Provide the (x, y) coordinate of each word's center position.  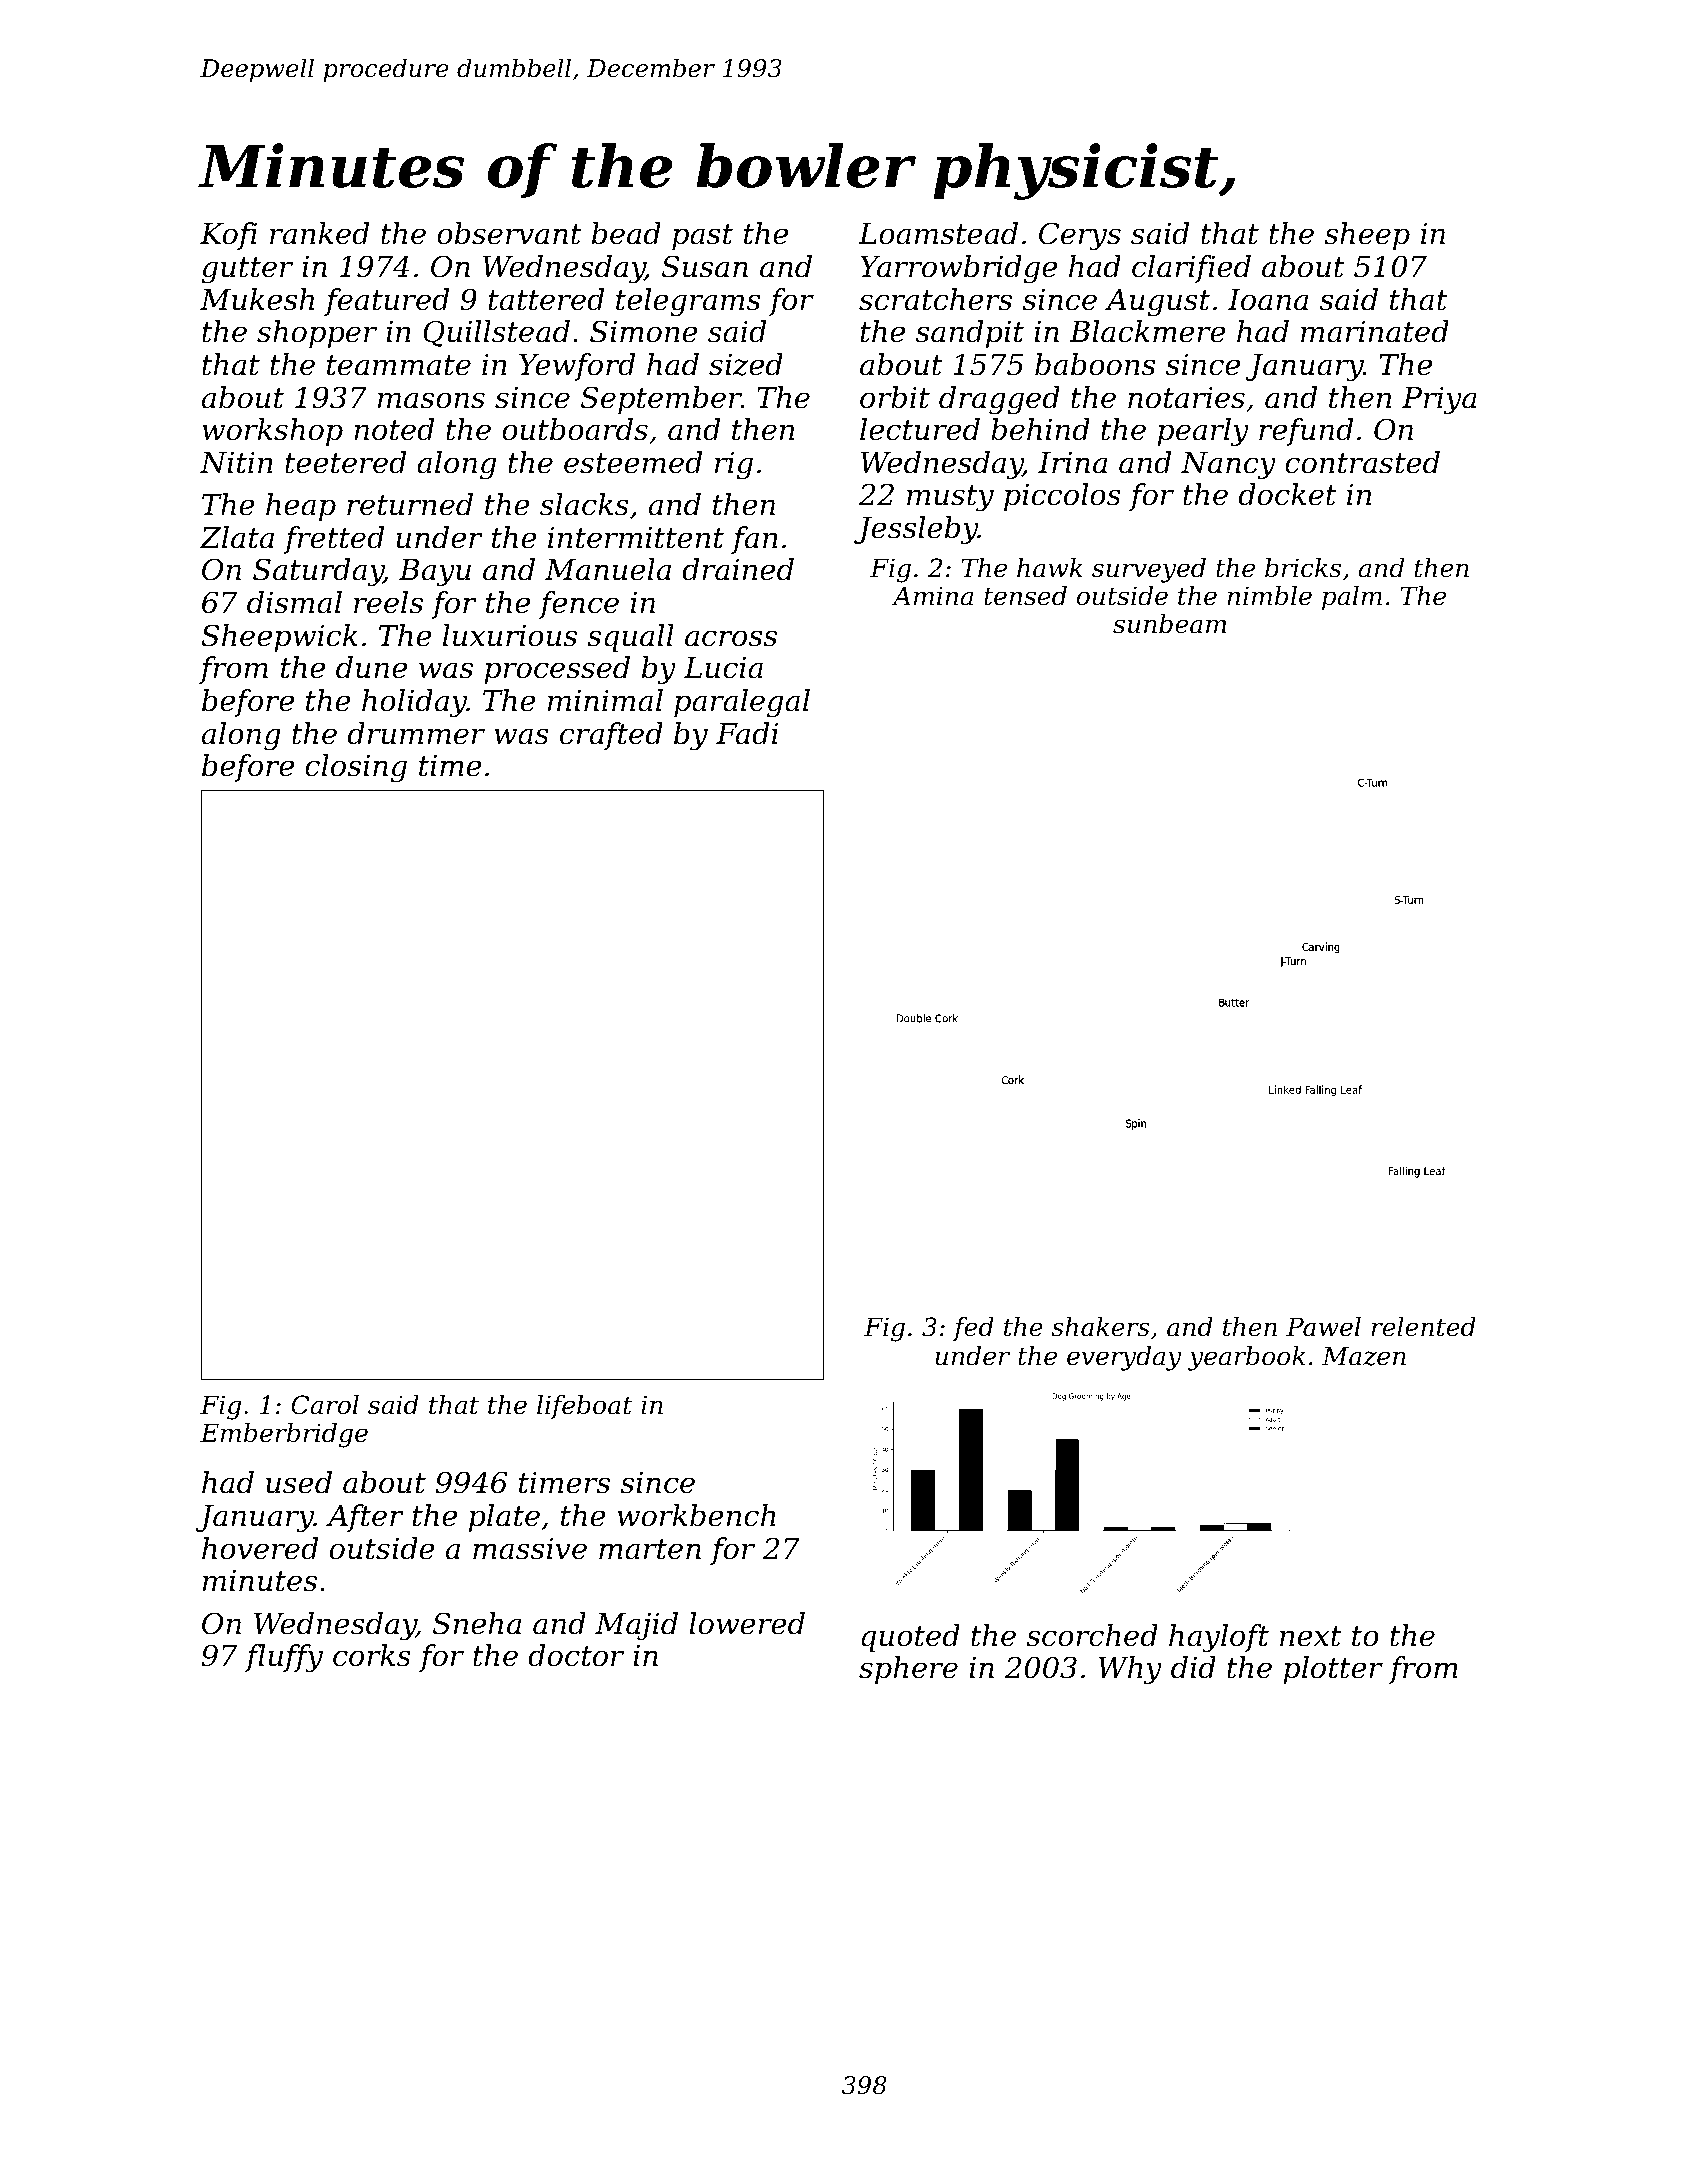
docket (1288, 494)
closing (356, 768)
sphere (908, 1670)
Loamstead (938, 233)
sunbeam (1169, 624)
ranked (319, 233)
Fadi (747, 733)
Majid (636, 1626)
